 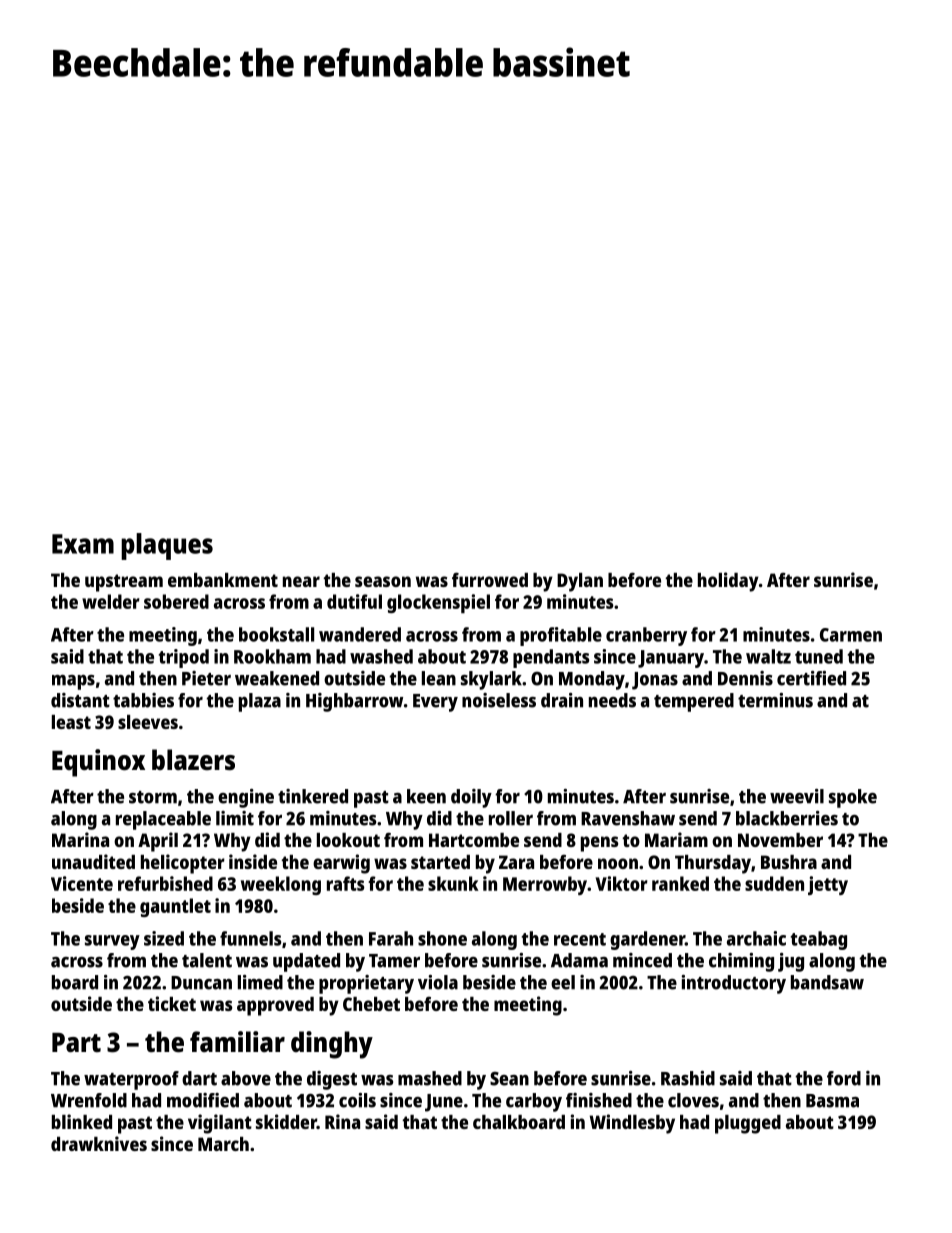 I want to click on Dylan, so click(x=580, y=582).
